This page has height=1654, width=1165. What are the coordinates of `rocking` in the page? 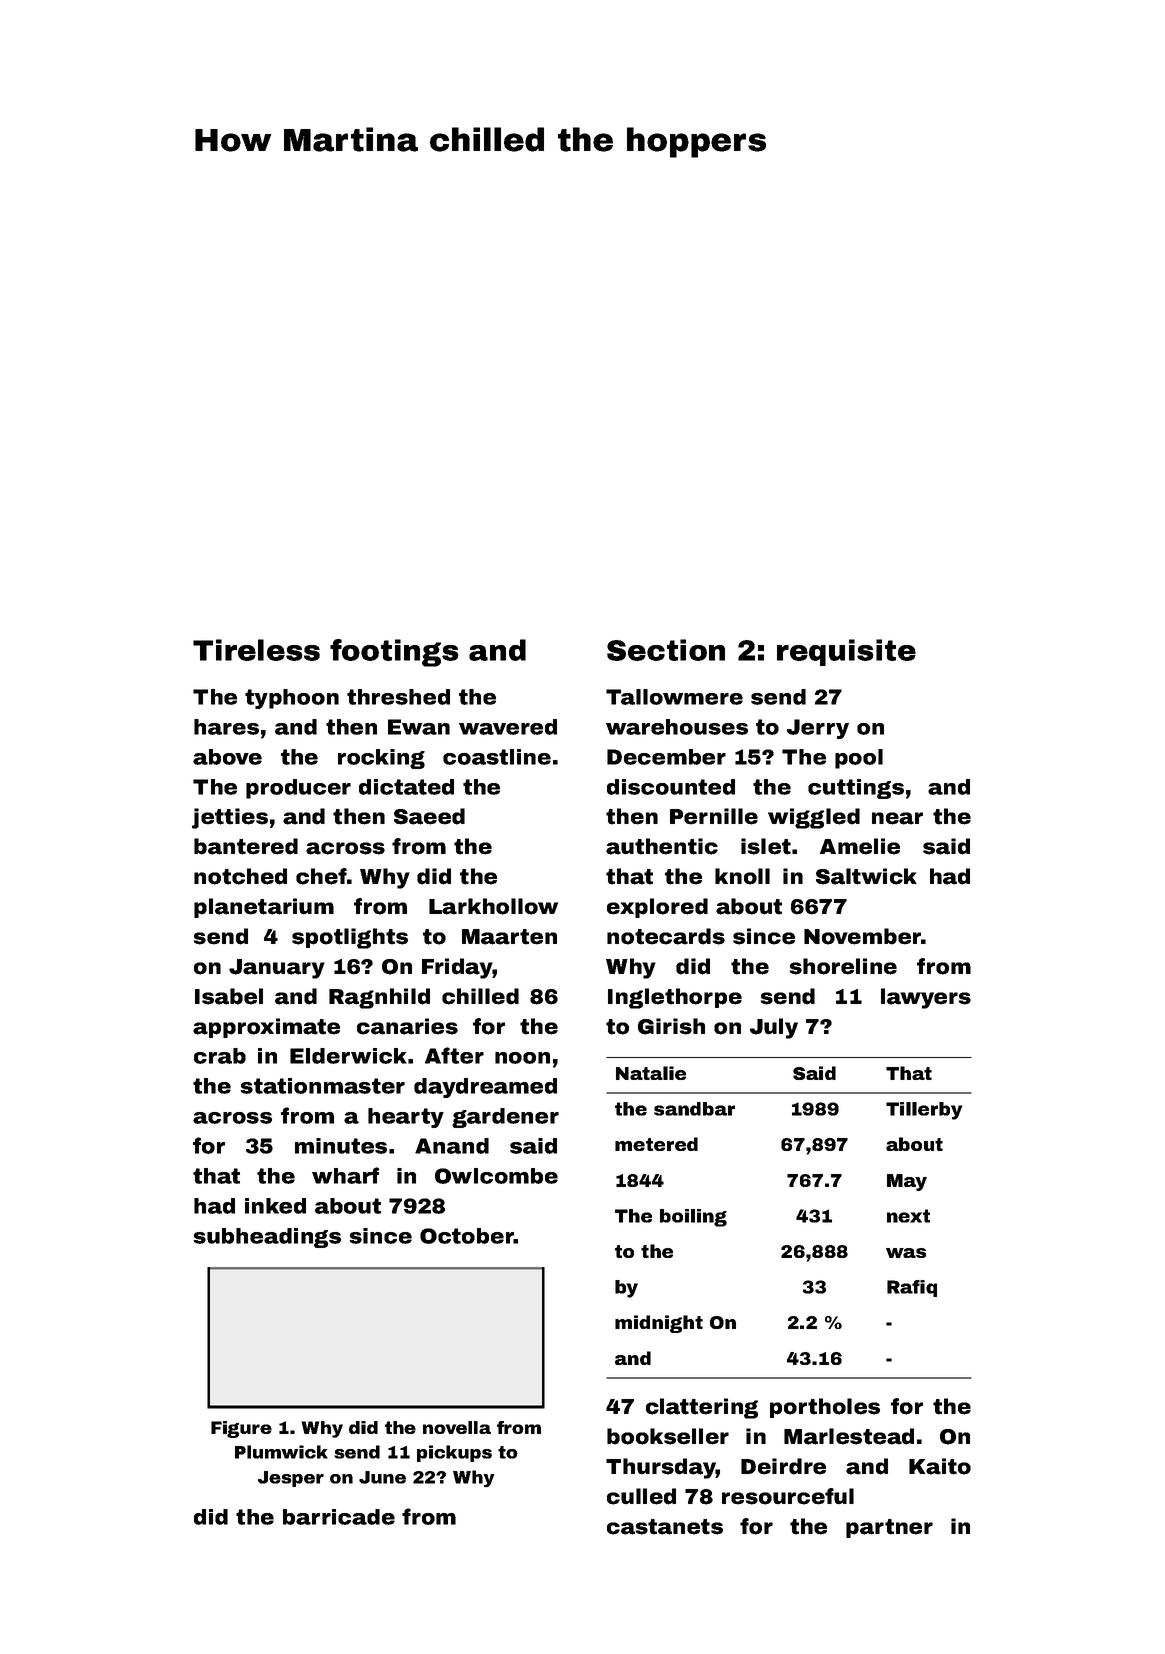 It's located at (381, 759).
